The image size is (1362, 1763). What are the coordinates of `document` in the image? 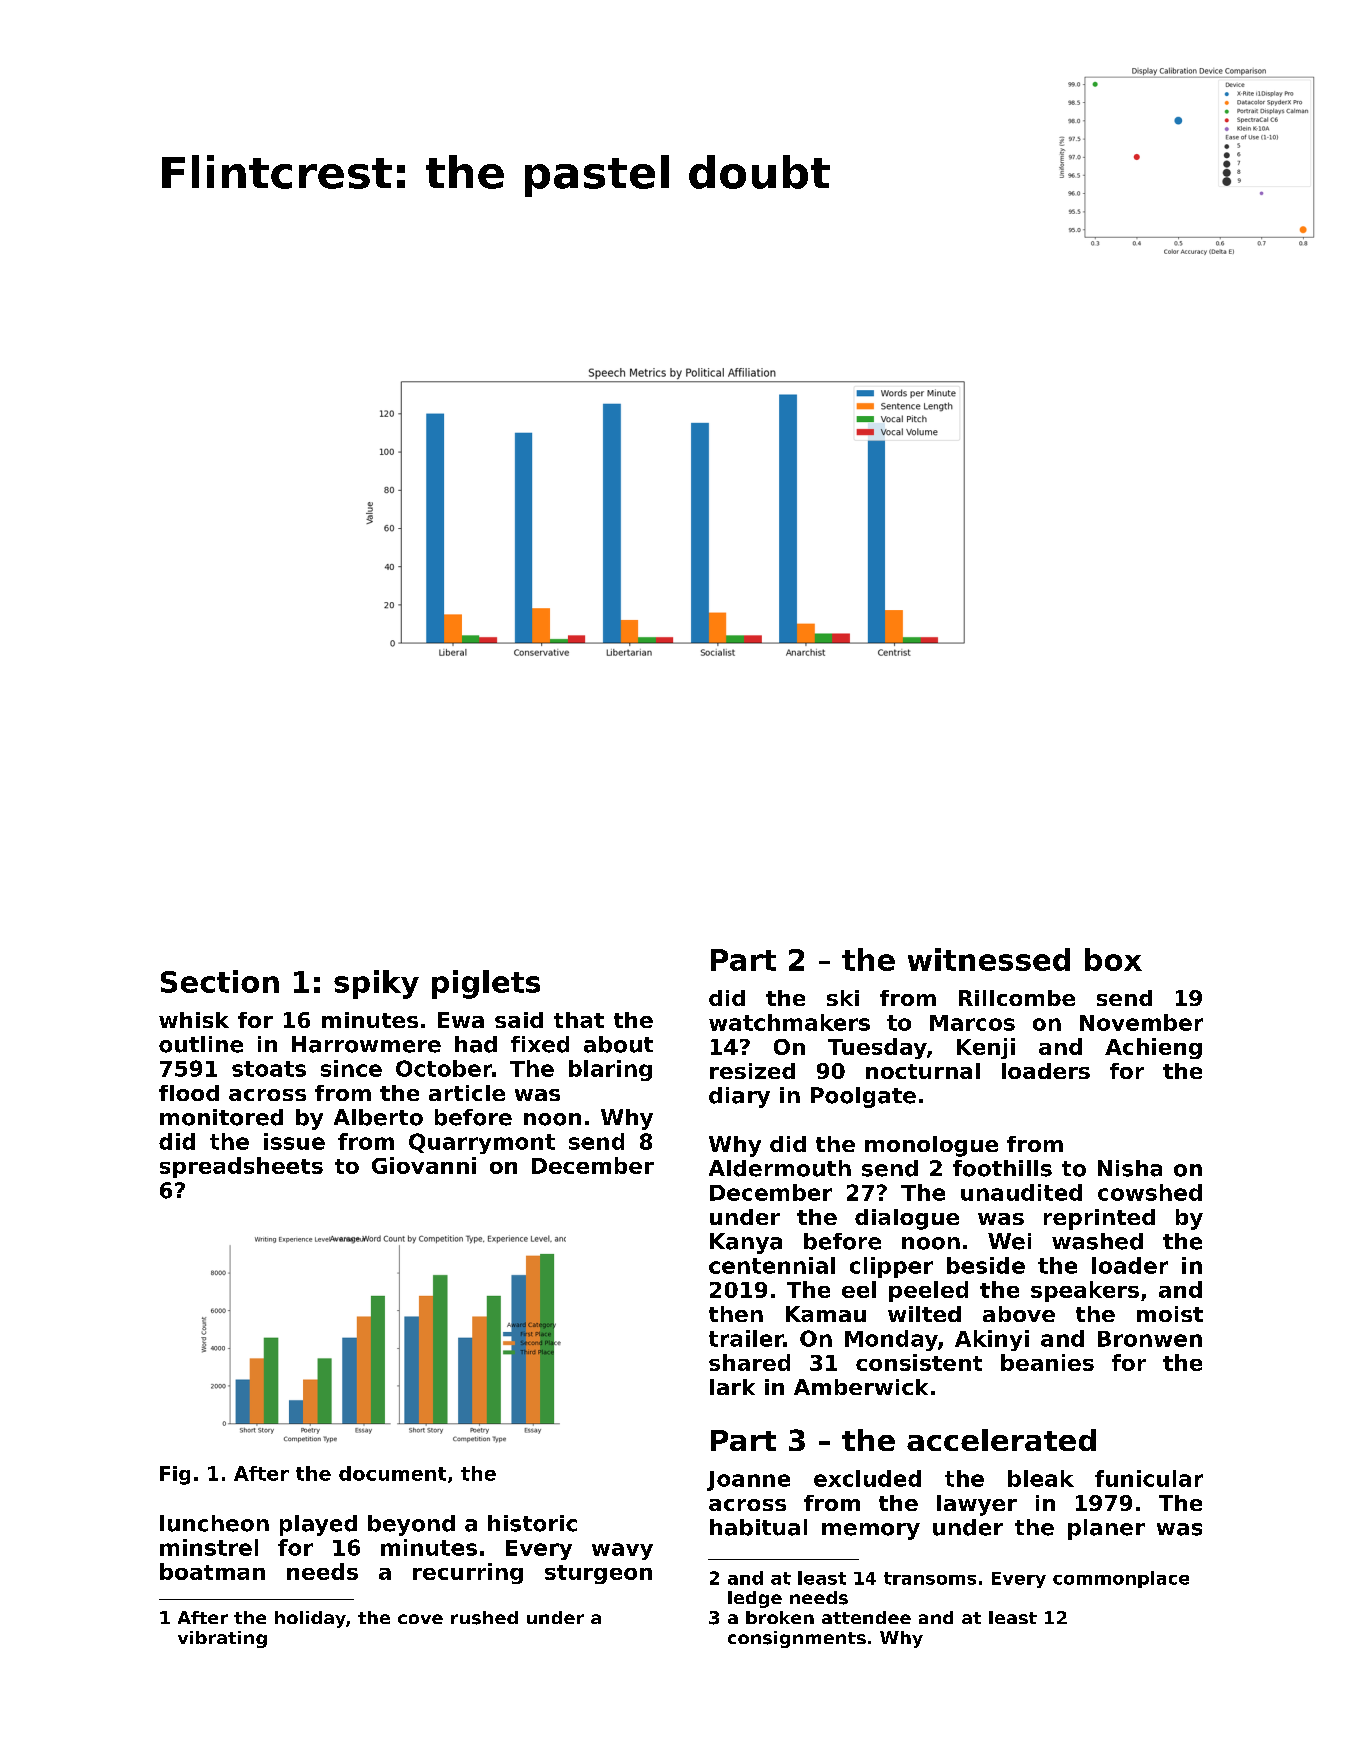 It's located at (392, 1473).
